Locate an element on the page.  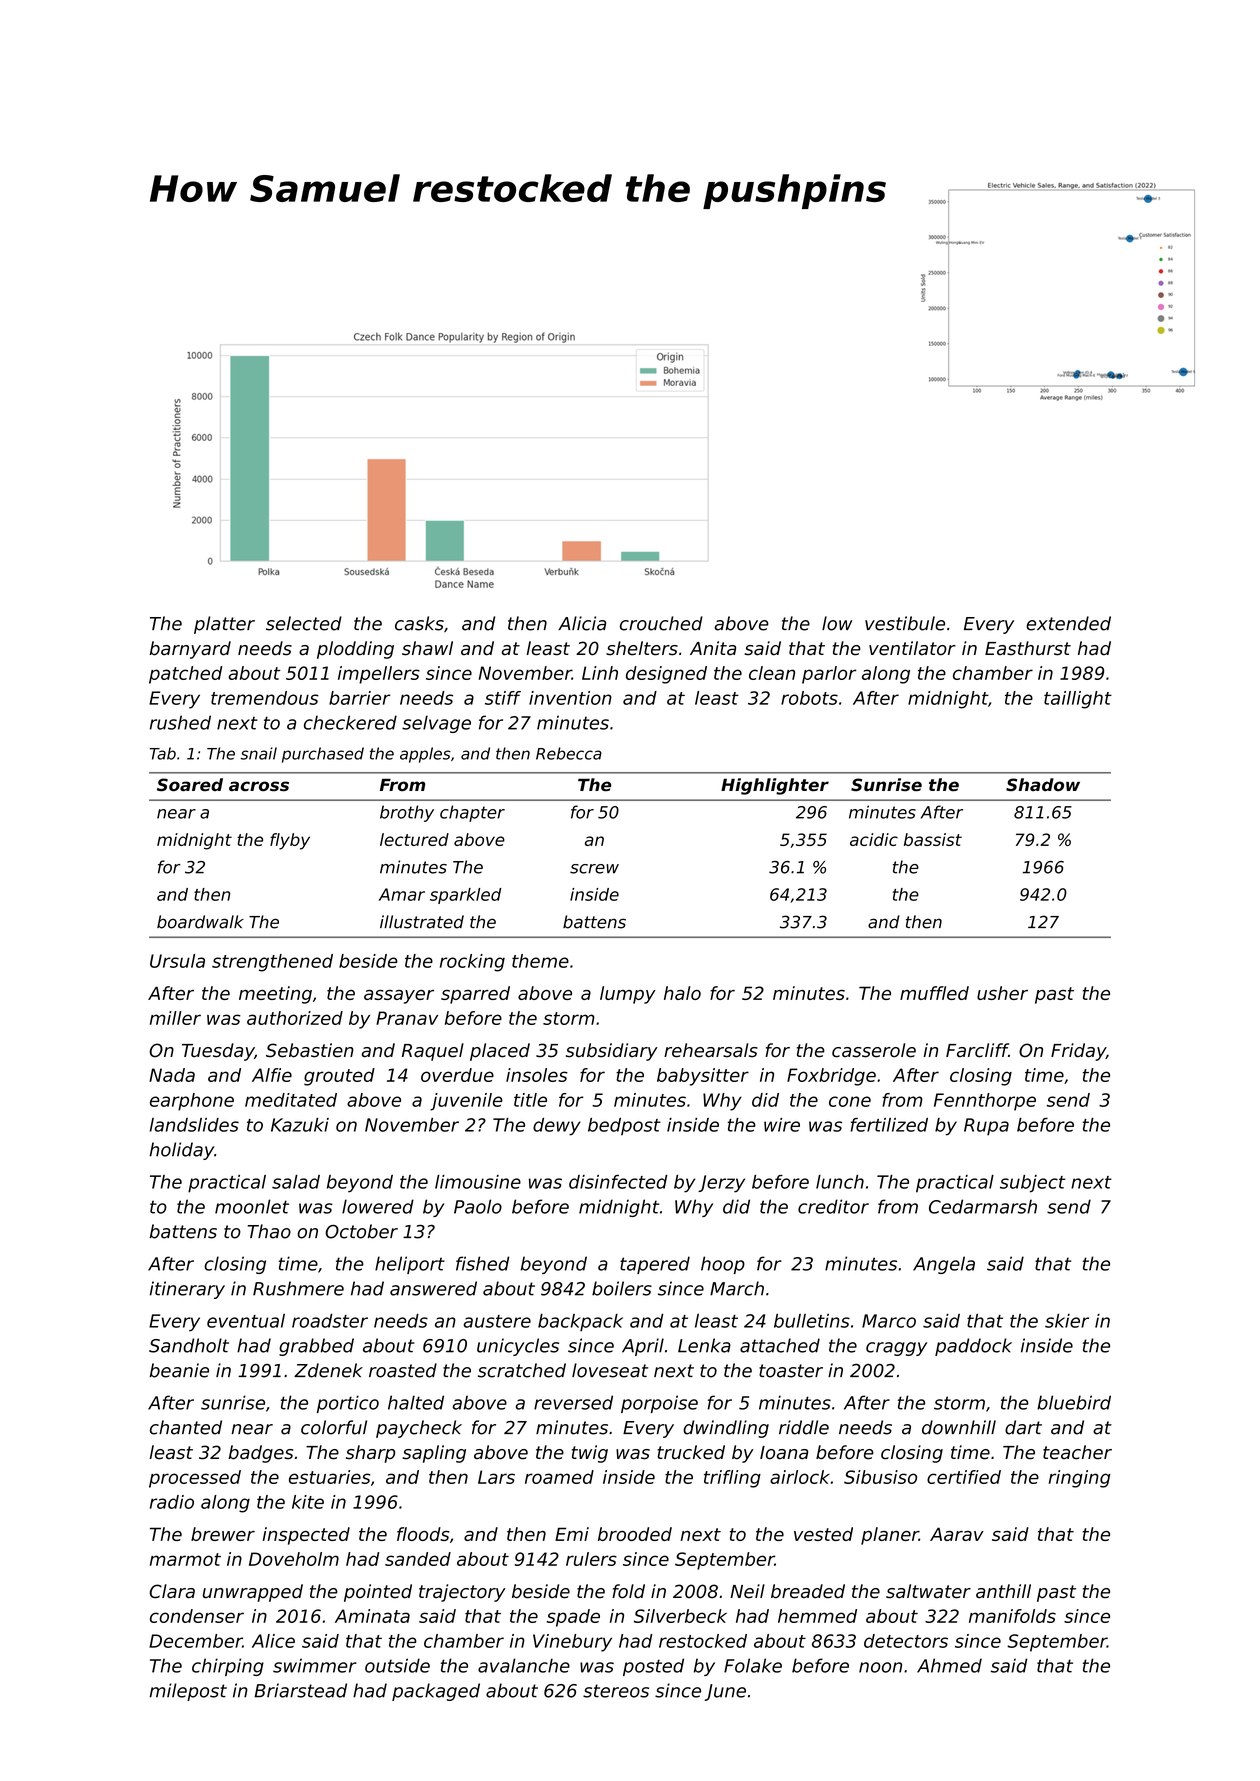
tremendous is located at coordinates (265, 698).
